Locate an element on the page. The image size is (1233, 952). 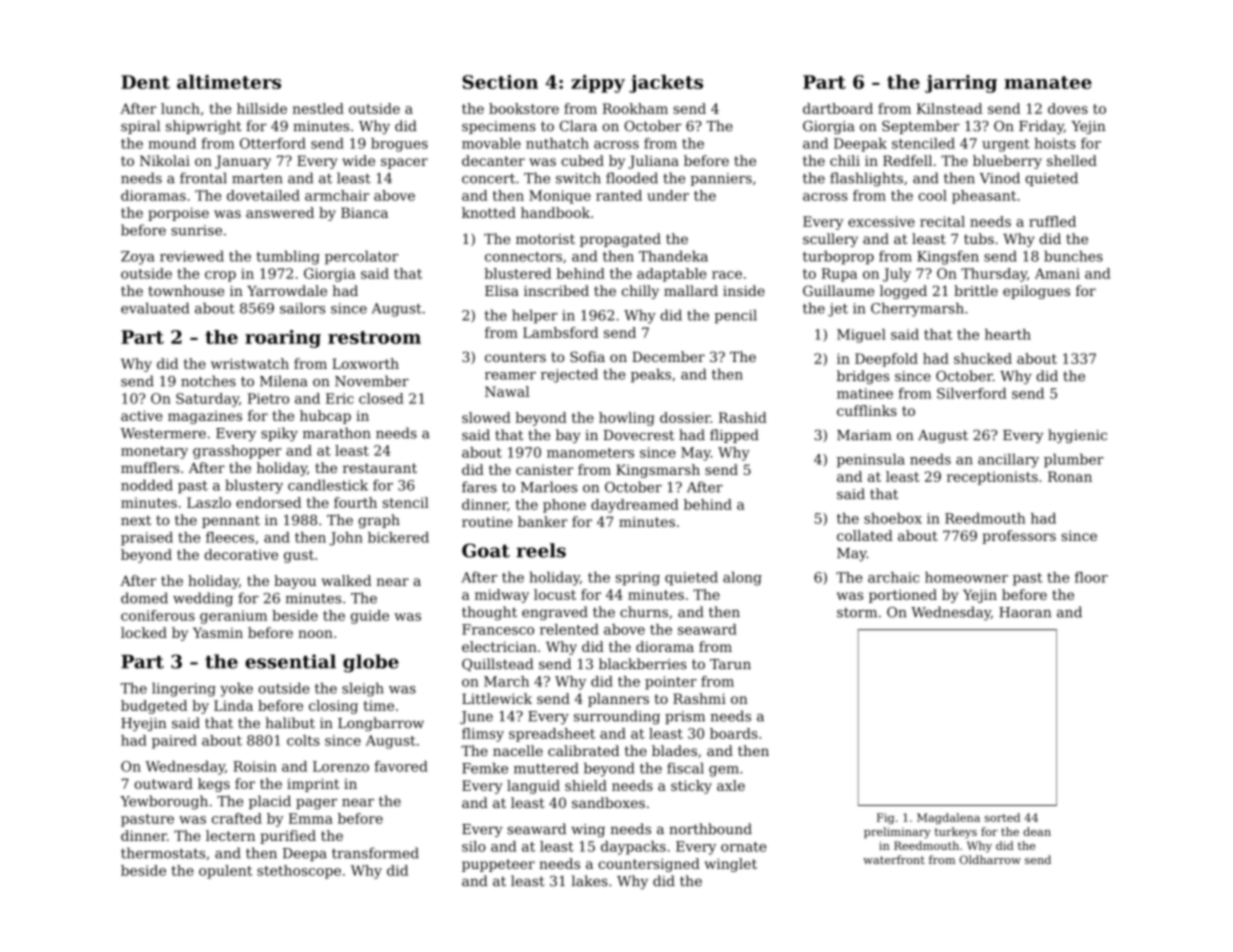
Juliana is located at coordinates (653, 162).
